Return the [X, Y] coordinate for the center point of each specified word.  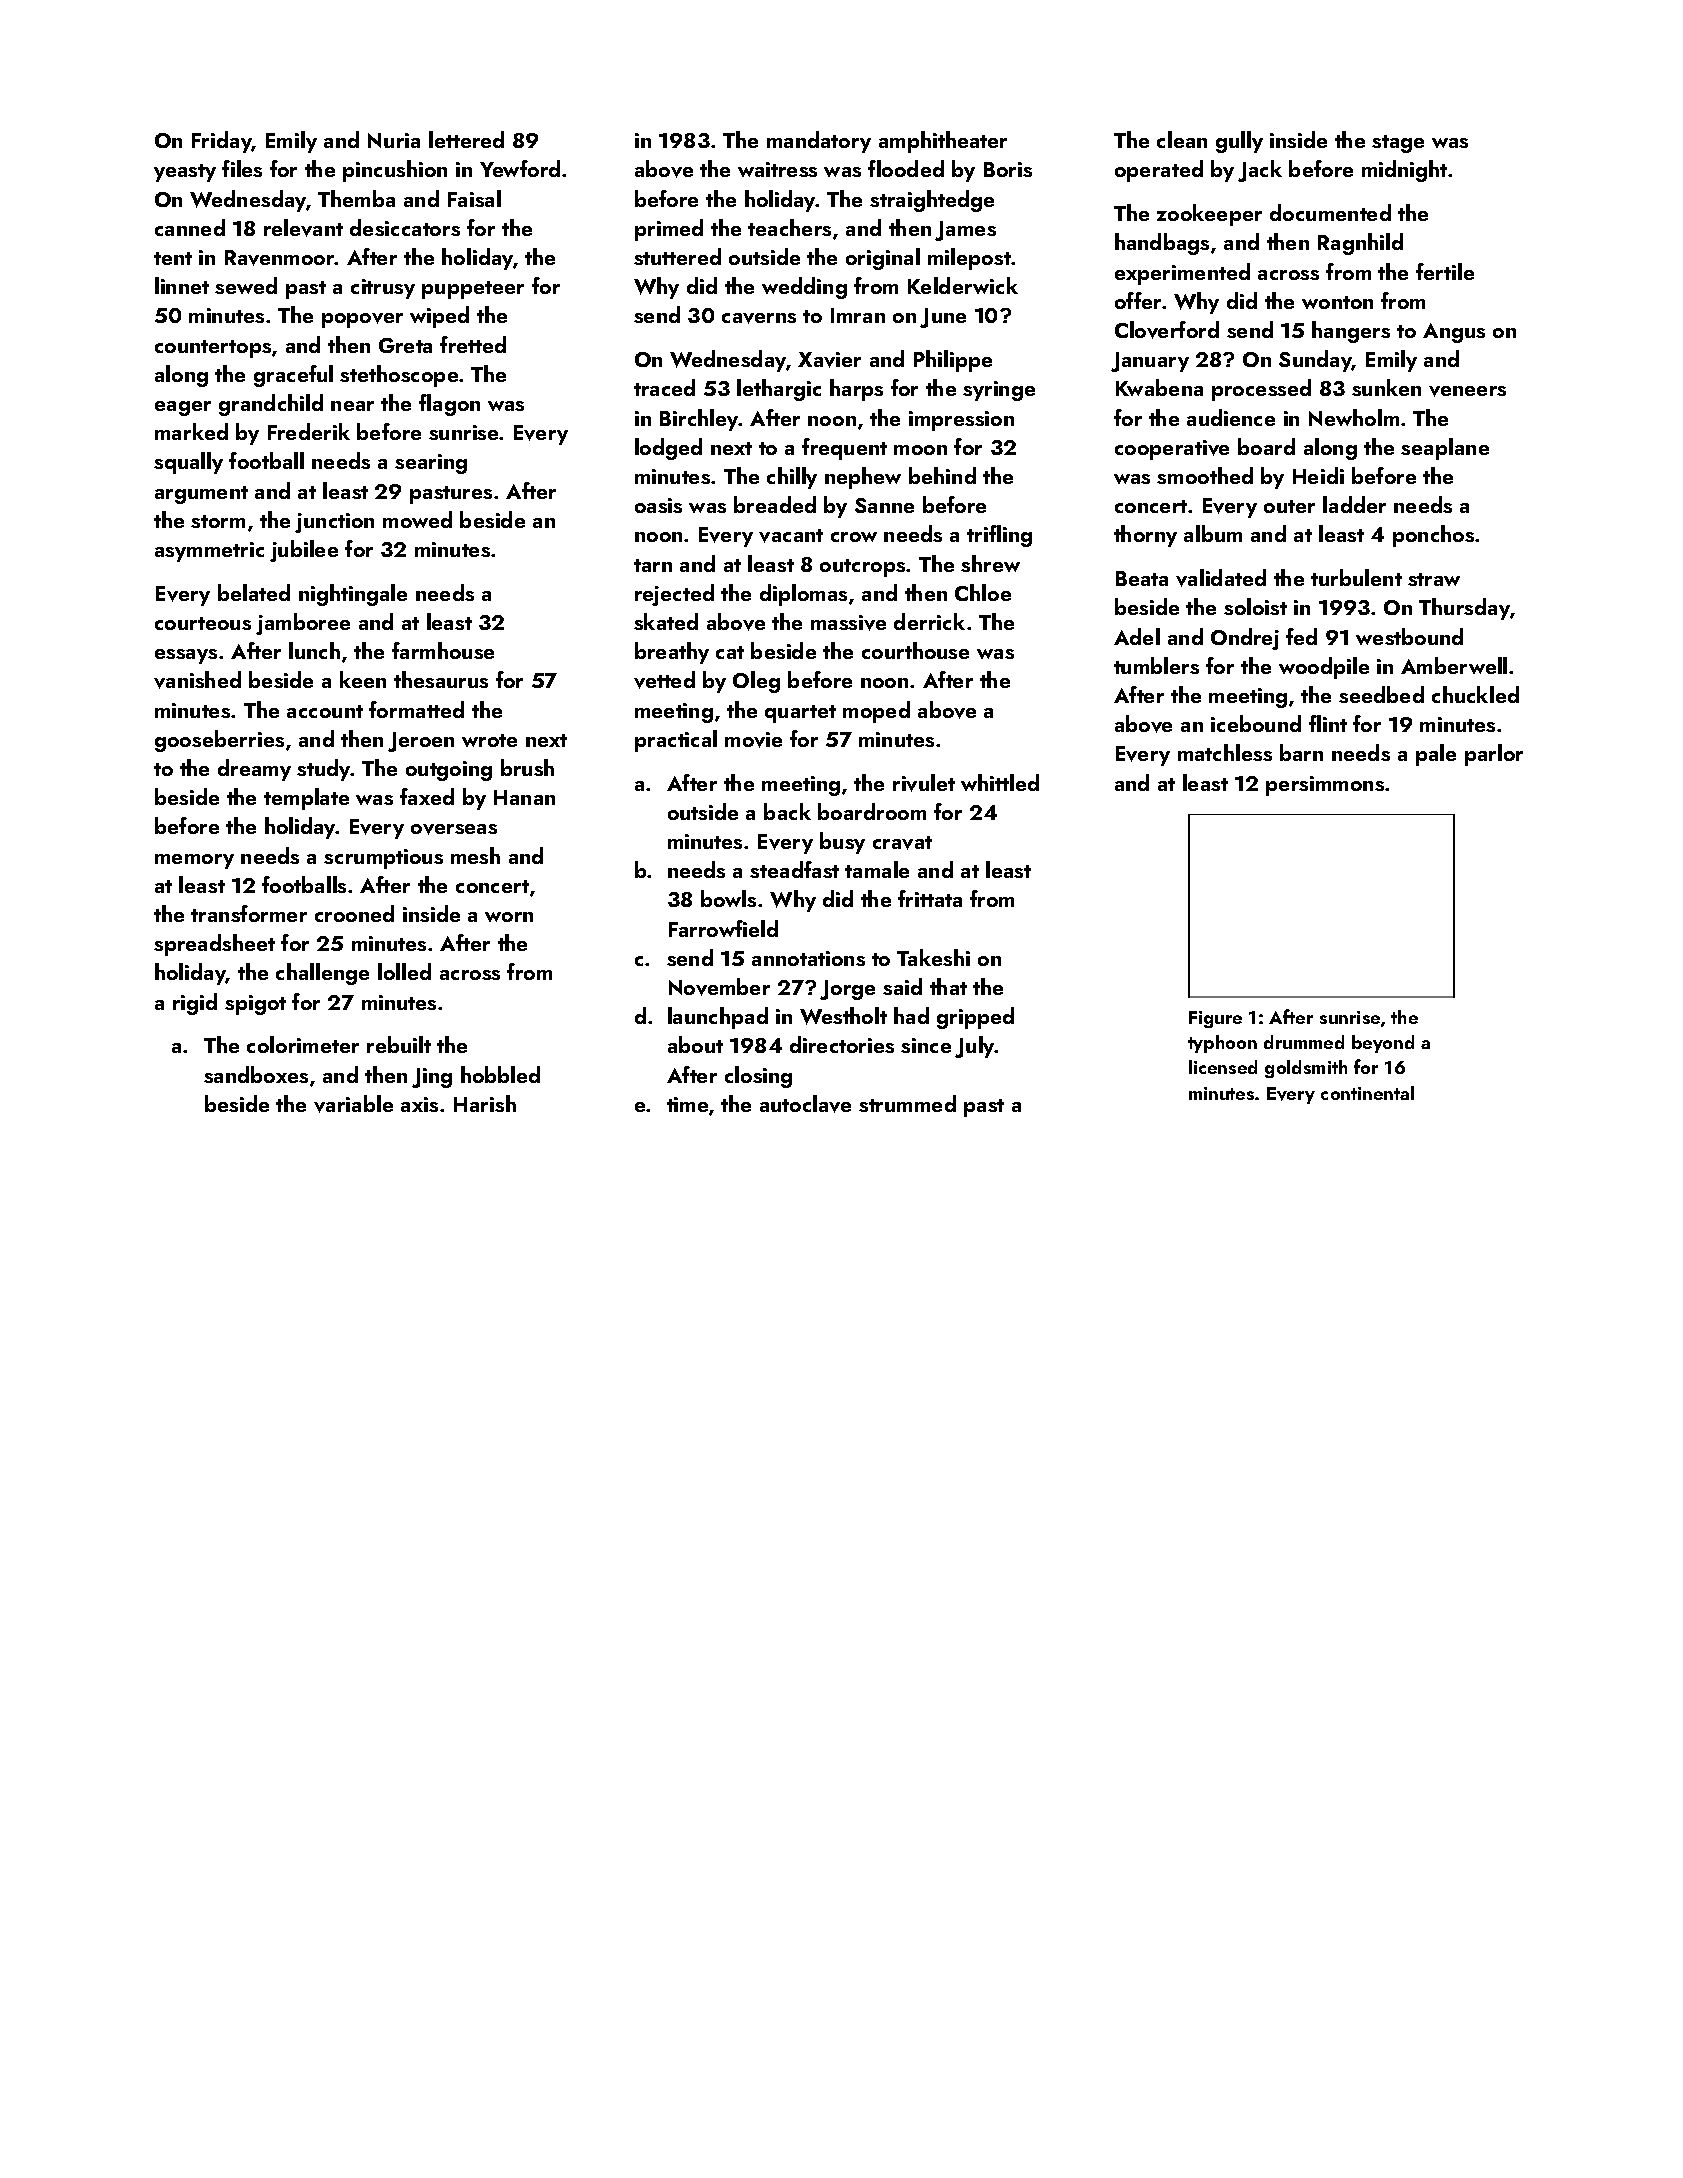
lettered [466, 139]
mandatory [819, 142]
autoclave [805, 1104]
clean [1182, 139]
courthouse [915, 650]
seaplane [1445, 449]
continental [1367, 1093]
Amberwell [1454, 665]
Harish [485, 1103]
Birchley [699, 420]
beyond [1383, 1044]
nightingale [353, 595]
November [719, 987]
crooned [354, 913]
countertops [213, 349]
